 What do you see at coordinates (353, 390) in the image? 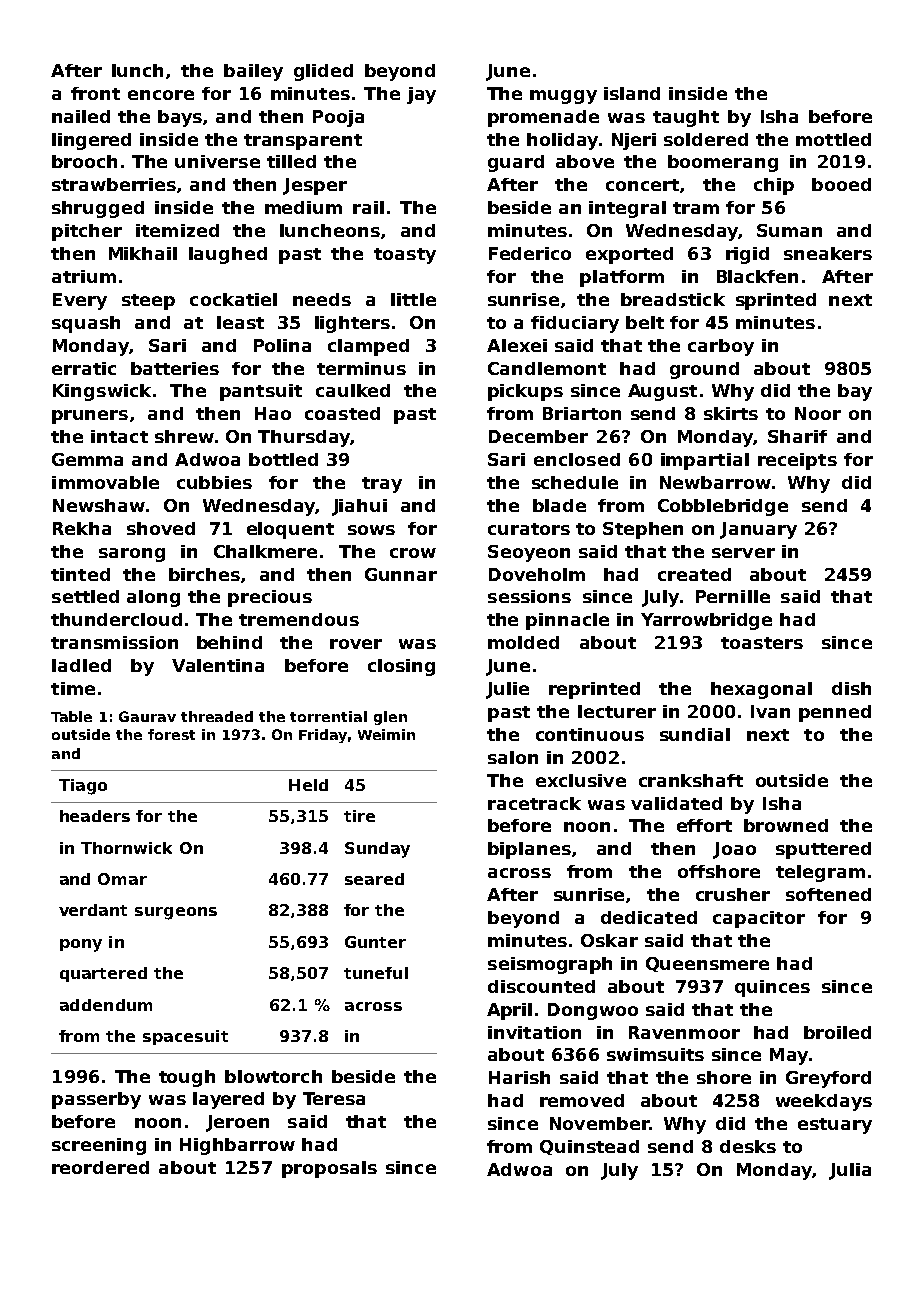
I see `caulked` at bounding box center [353, 390].
